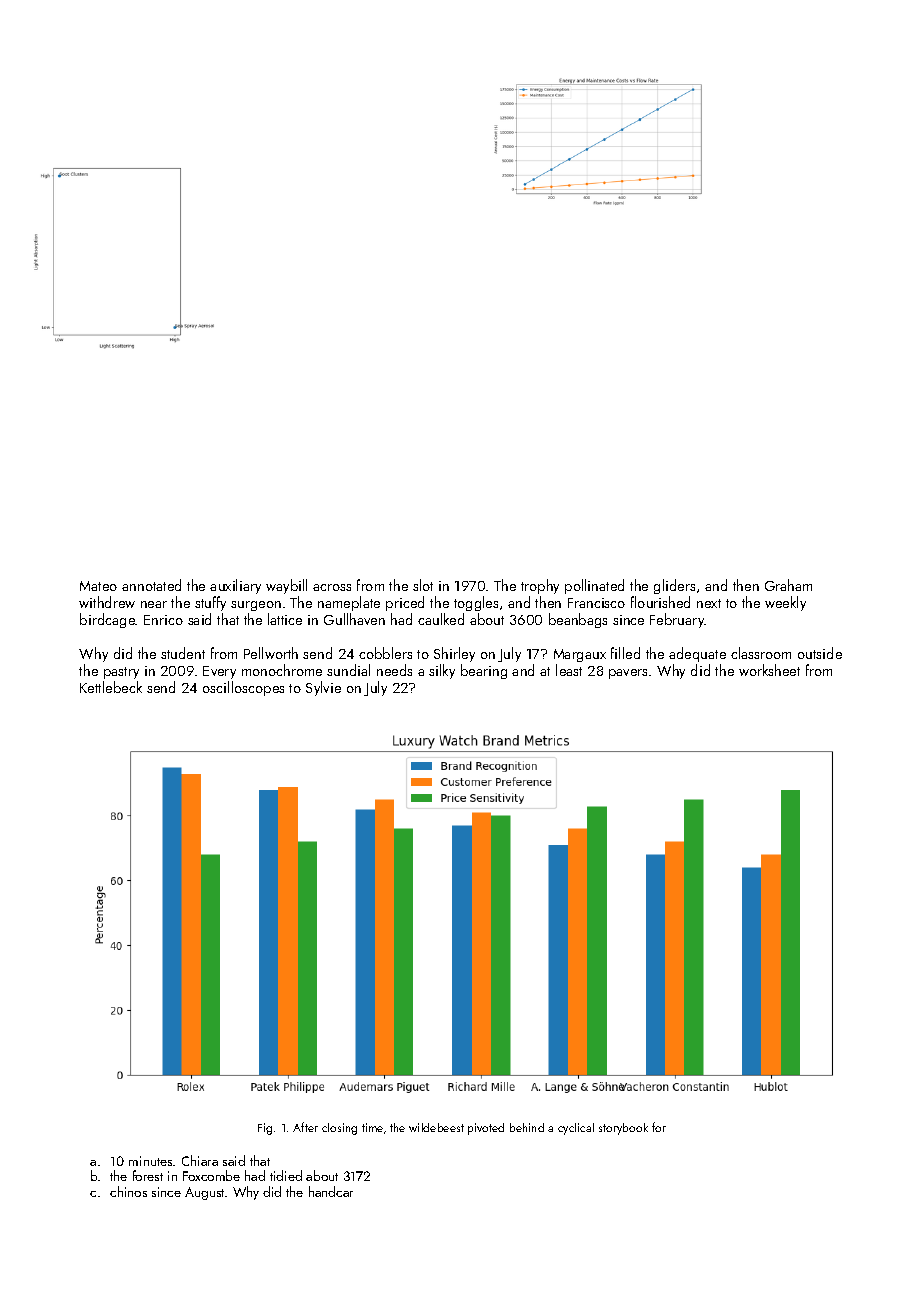 The width and height of the screenshot is (924, 1308). What do you see at coordinates (128, 1191) in the screenshot?
I see `chinos` at bounding box center [128, 1191].
